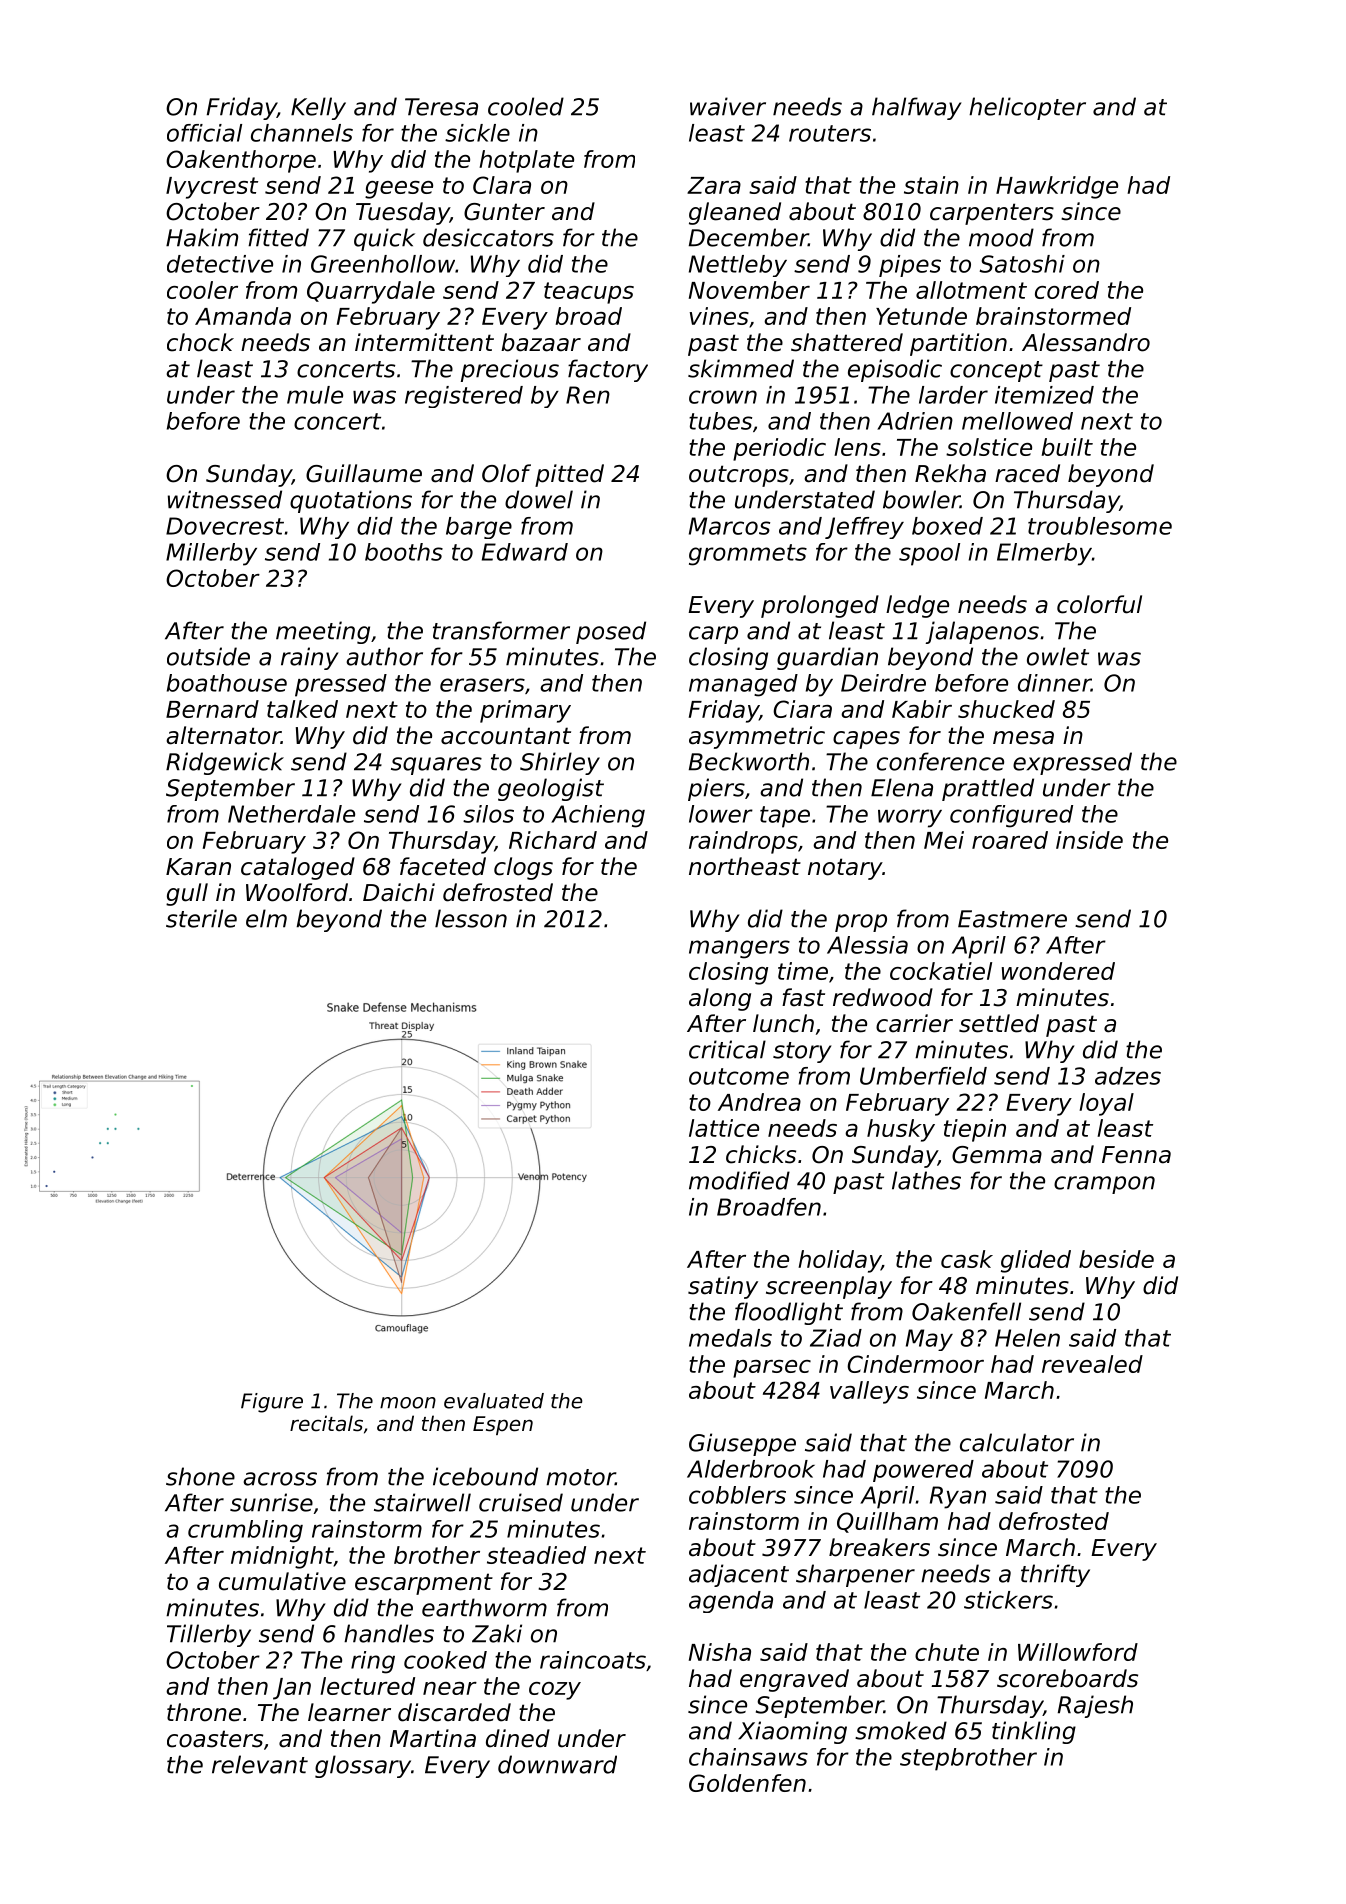 This screenshot has width=1346, height=1904. Describe the element at coordinates (351, 501) in the screenshot. I see `quotations` at that location.
